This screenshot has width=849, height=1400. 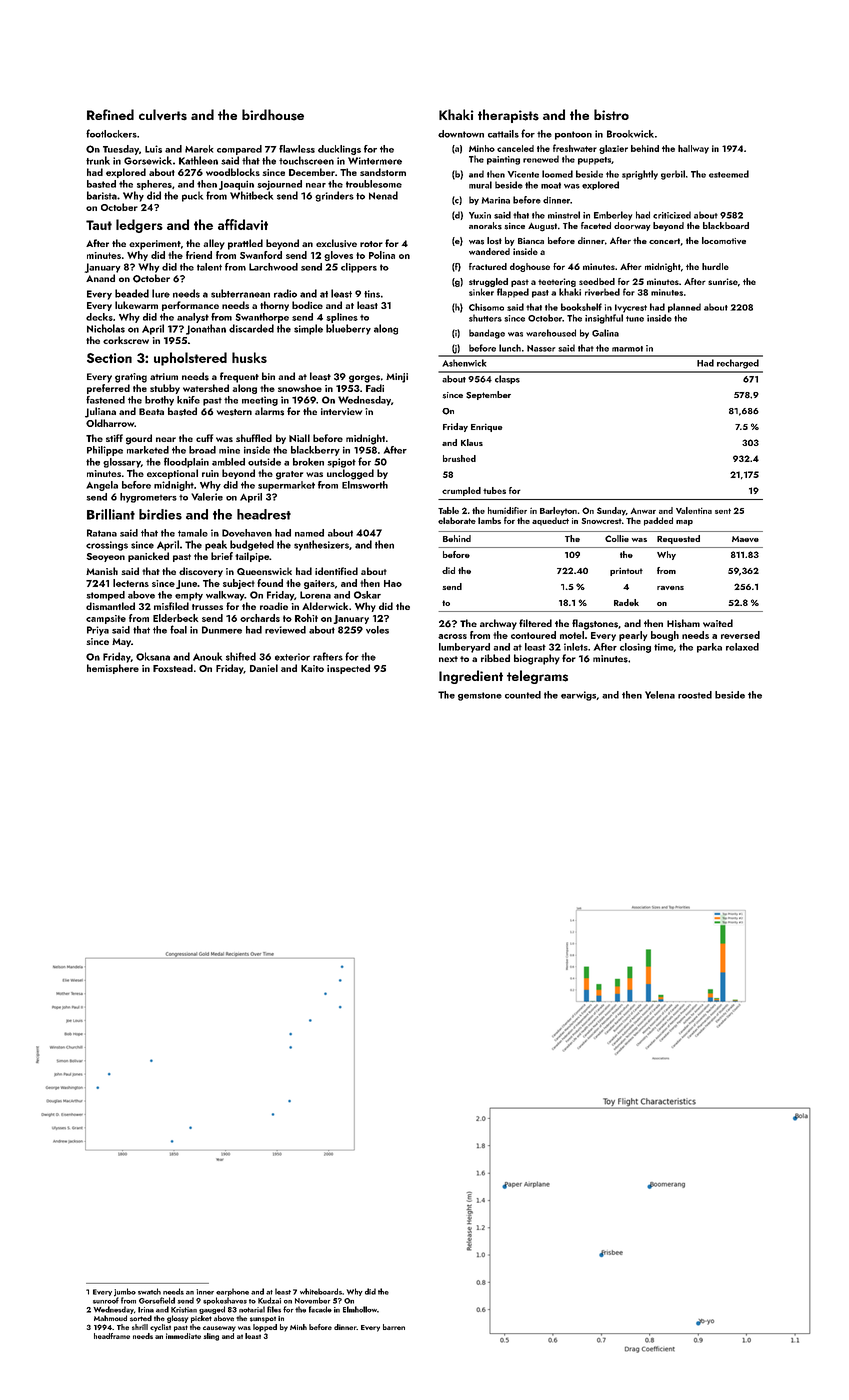 What do you see at coordinates (578, 696) in the screenshot?
I see `earwigs` at bounding box center [578, 696].
